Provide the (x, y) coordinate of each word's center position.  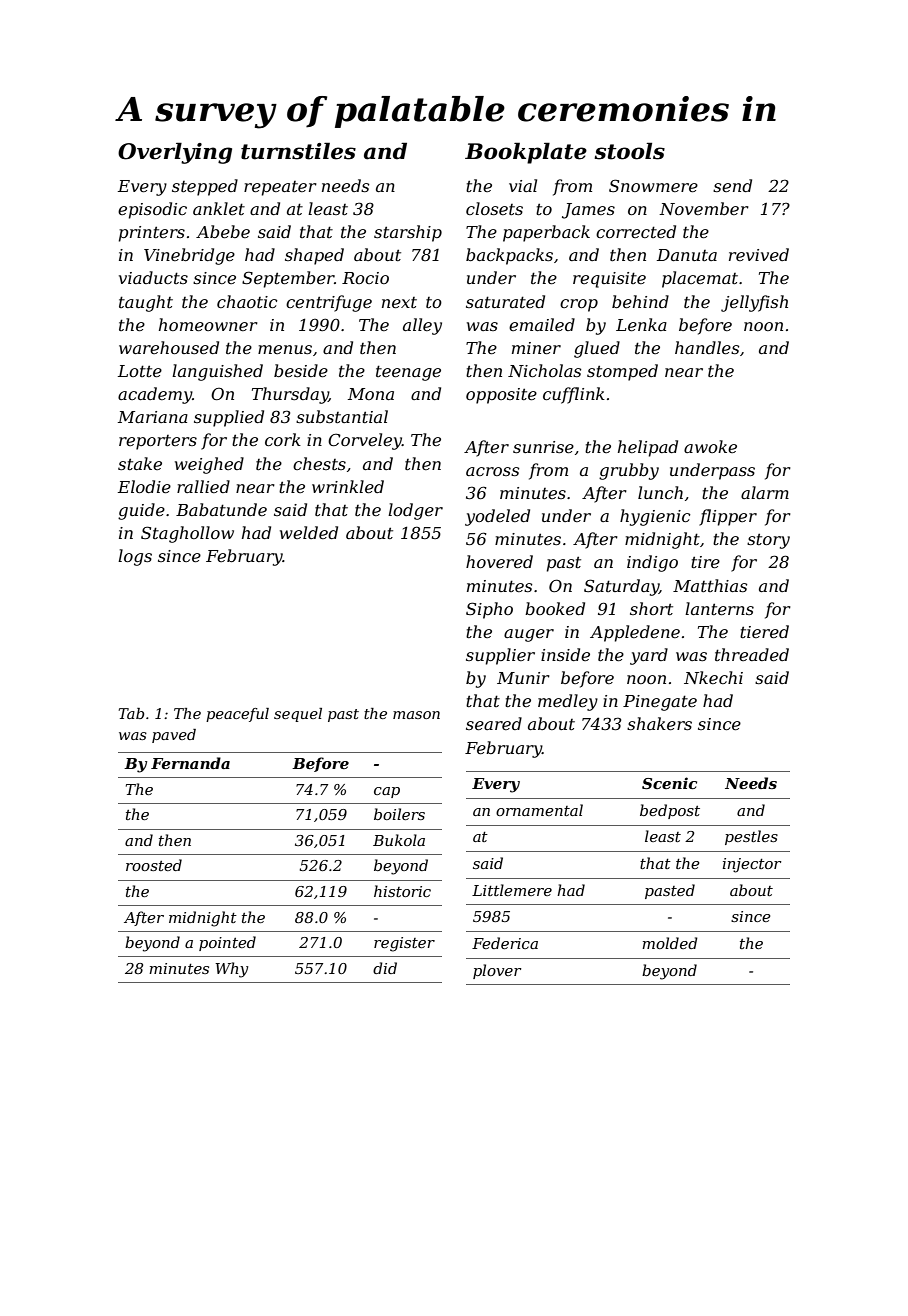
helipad (648, 448)
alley (422, 326)
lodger (415, 511)
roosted (154, 865)
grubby (629, 471)
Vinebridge (189, 256)
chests (319, 463)
